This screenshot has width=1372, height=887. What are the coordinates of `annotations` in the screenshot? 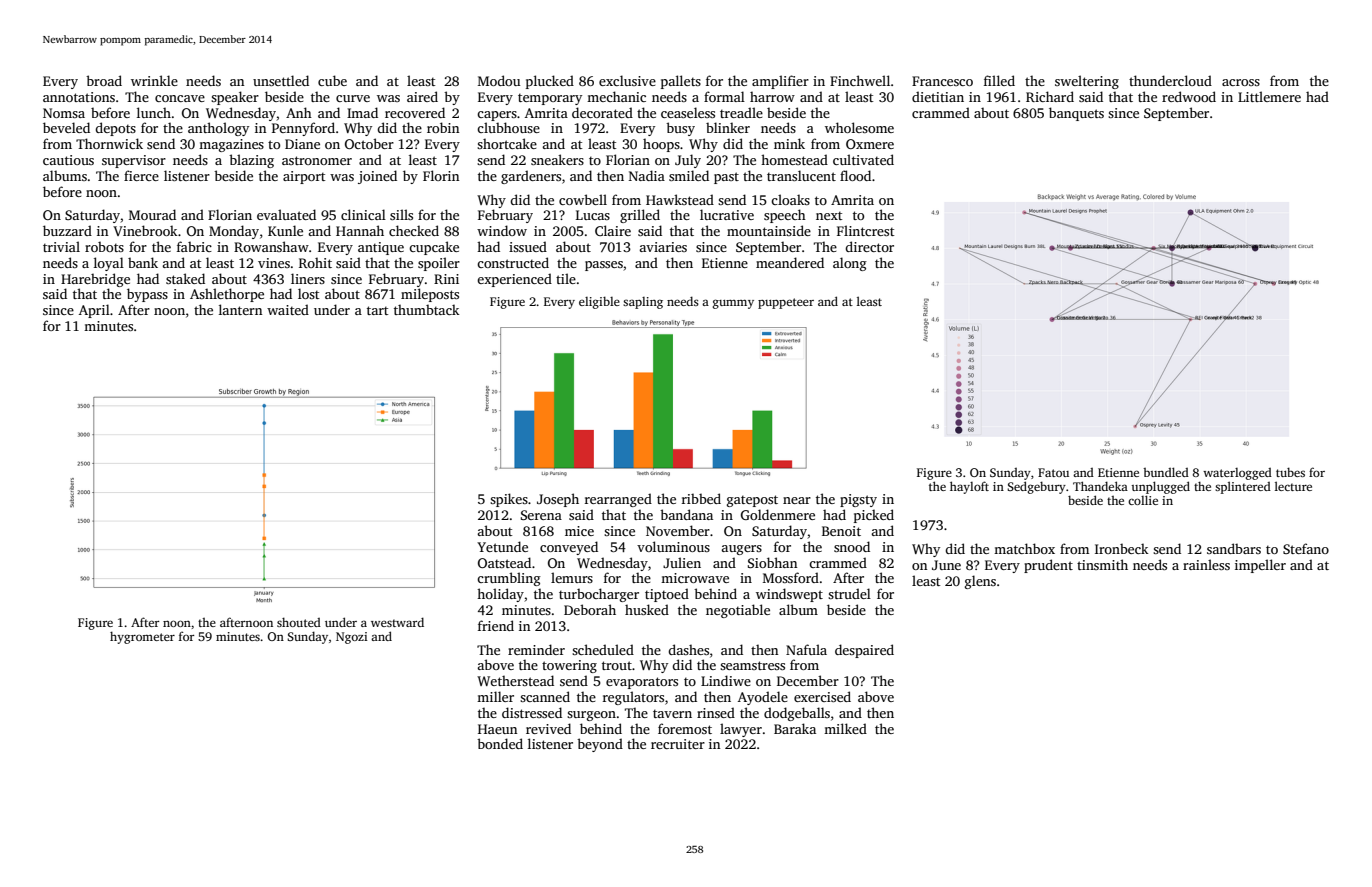 It's located at (79, 97).
